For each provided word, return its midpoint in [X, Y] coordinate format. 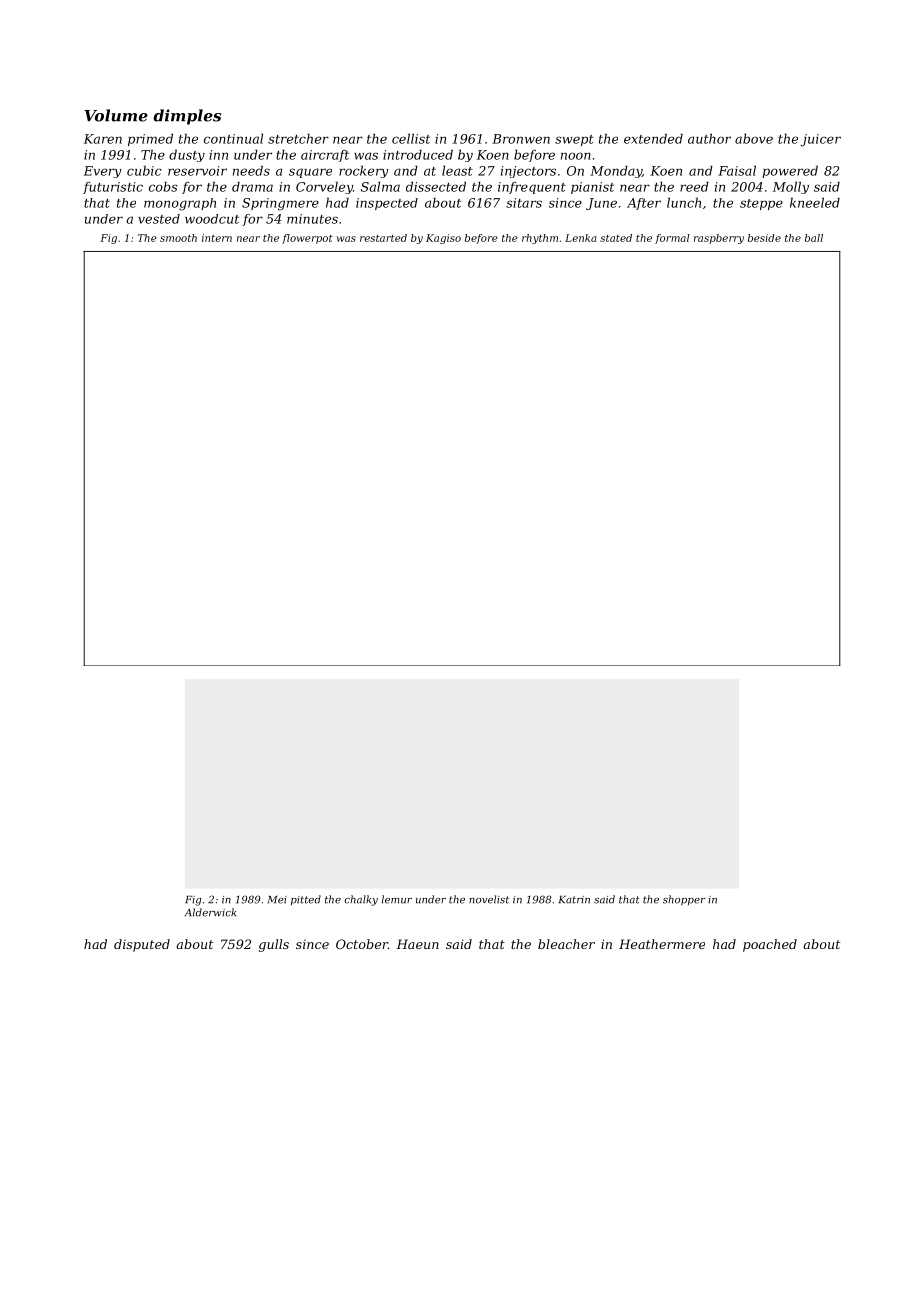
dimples [187, 117]
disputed [142, 945]
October [362, 944]
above [754, 139]
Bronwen [521, 139]
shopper [684, 900]
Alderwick [210, 912]
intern [217, 238]
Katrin [574, 900]
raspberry [719, 239]
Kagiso [443, 239]
